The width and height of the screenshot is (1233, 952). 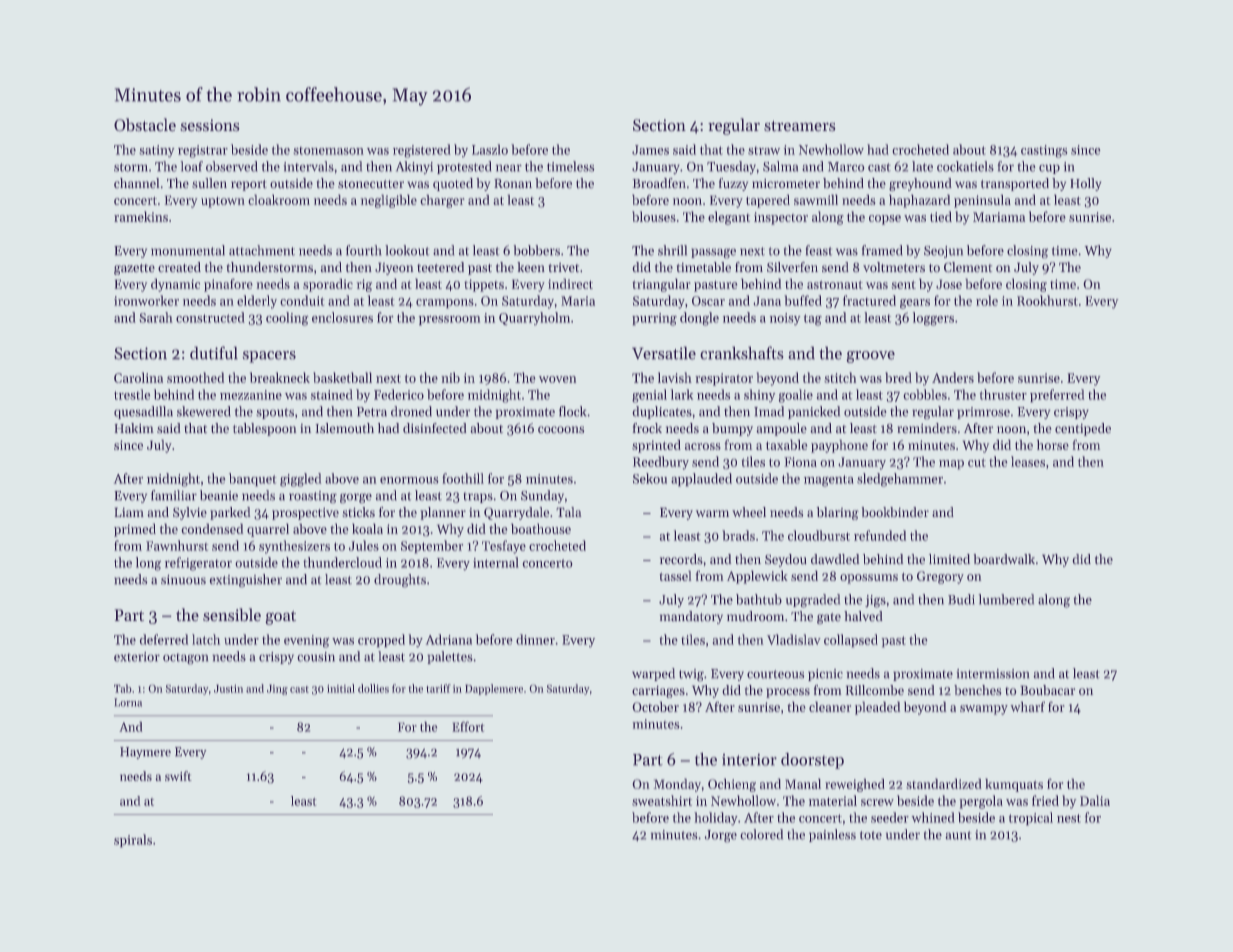 What do you see at coordinates (982, 201) in the screenshot?
I see `peninsula` at bounding box center [982, 201].
